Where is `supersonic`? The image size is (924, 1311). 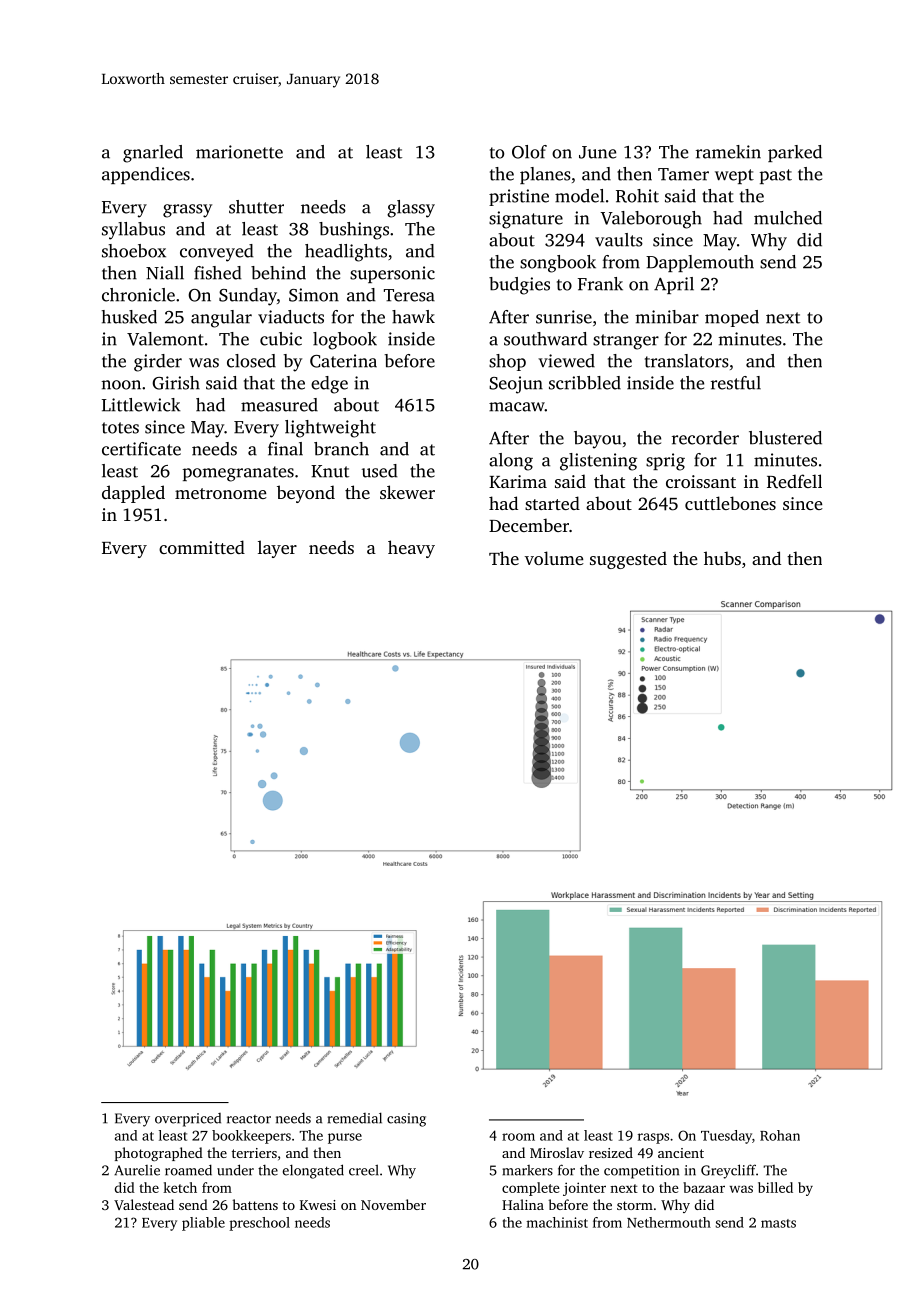 supersonic is located at coordinates (392, 274).
